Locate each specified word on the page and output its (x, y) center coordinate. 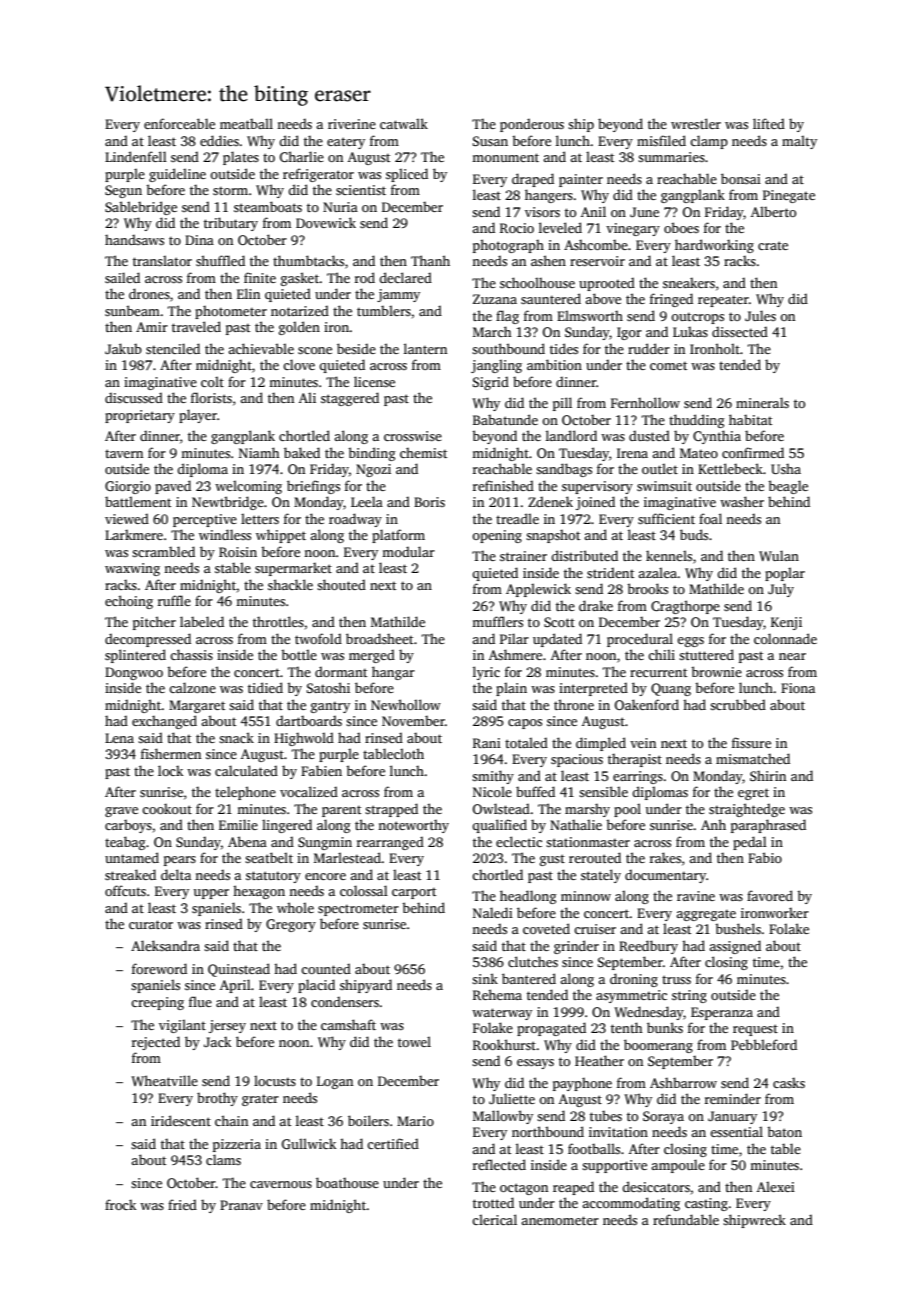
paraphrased (768, 826)
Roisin (238, 552)
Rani (487, 743)
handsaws (134, 239)
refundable (686, 1219)
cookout (167, 809)
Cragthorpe (685, 607)
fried (182, 1204)
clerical (494, 1219)
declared (405, 277)
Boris (429, 502)
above (603, 298)
